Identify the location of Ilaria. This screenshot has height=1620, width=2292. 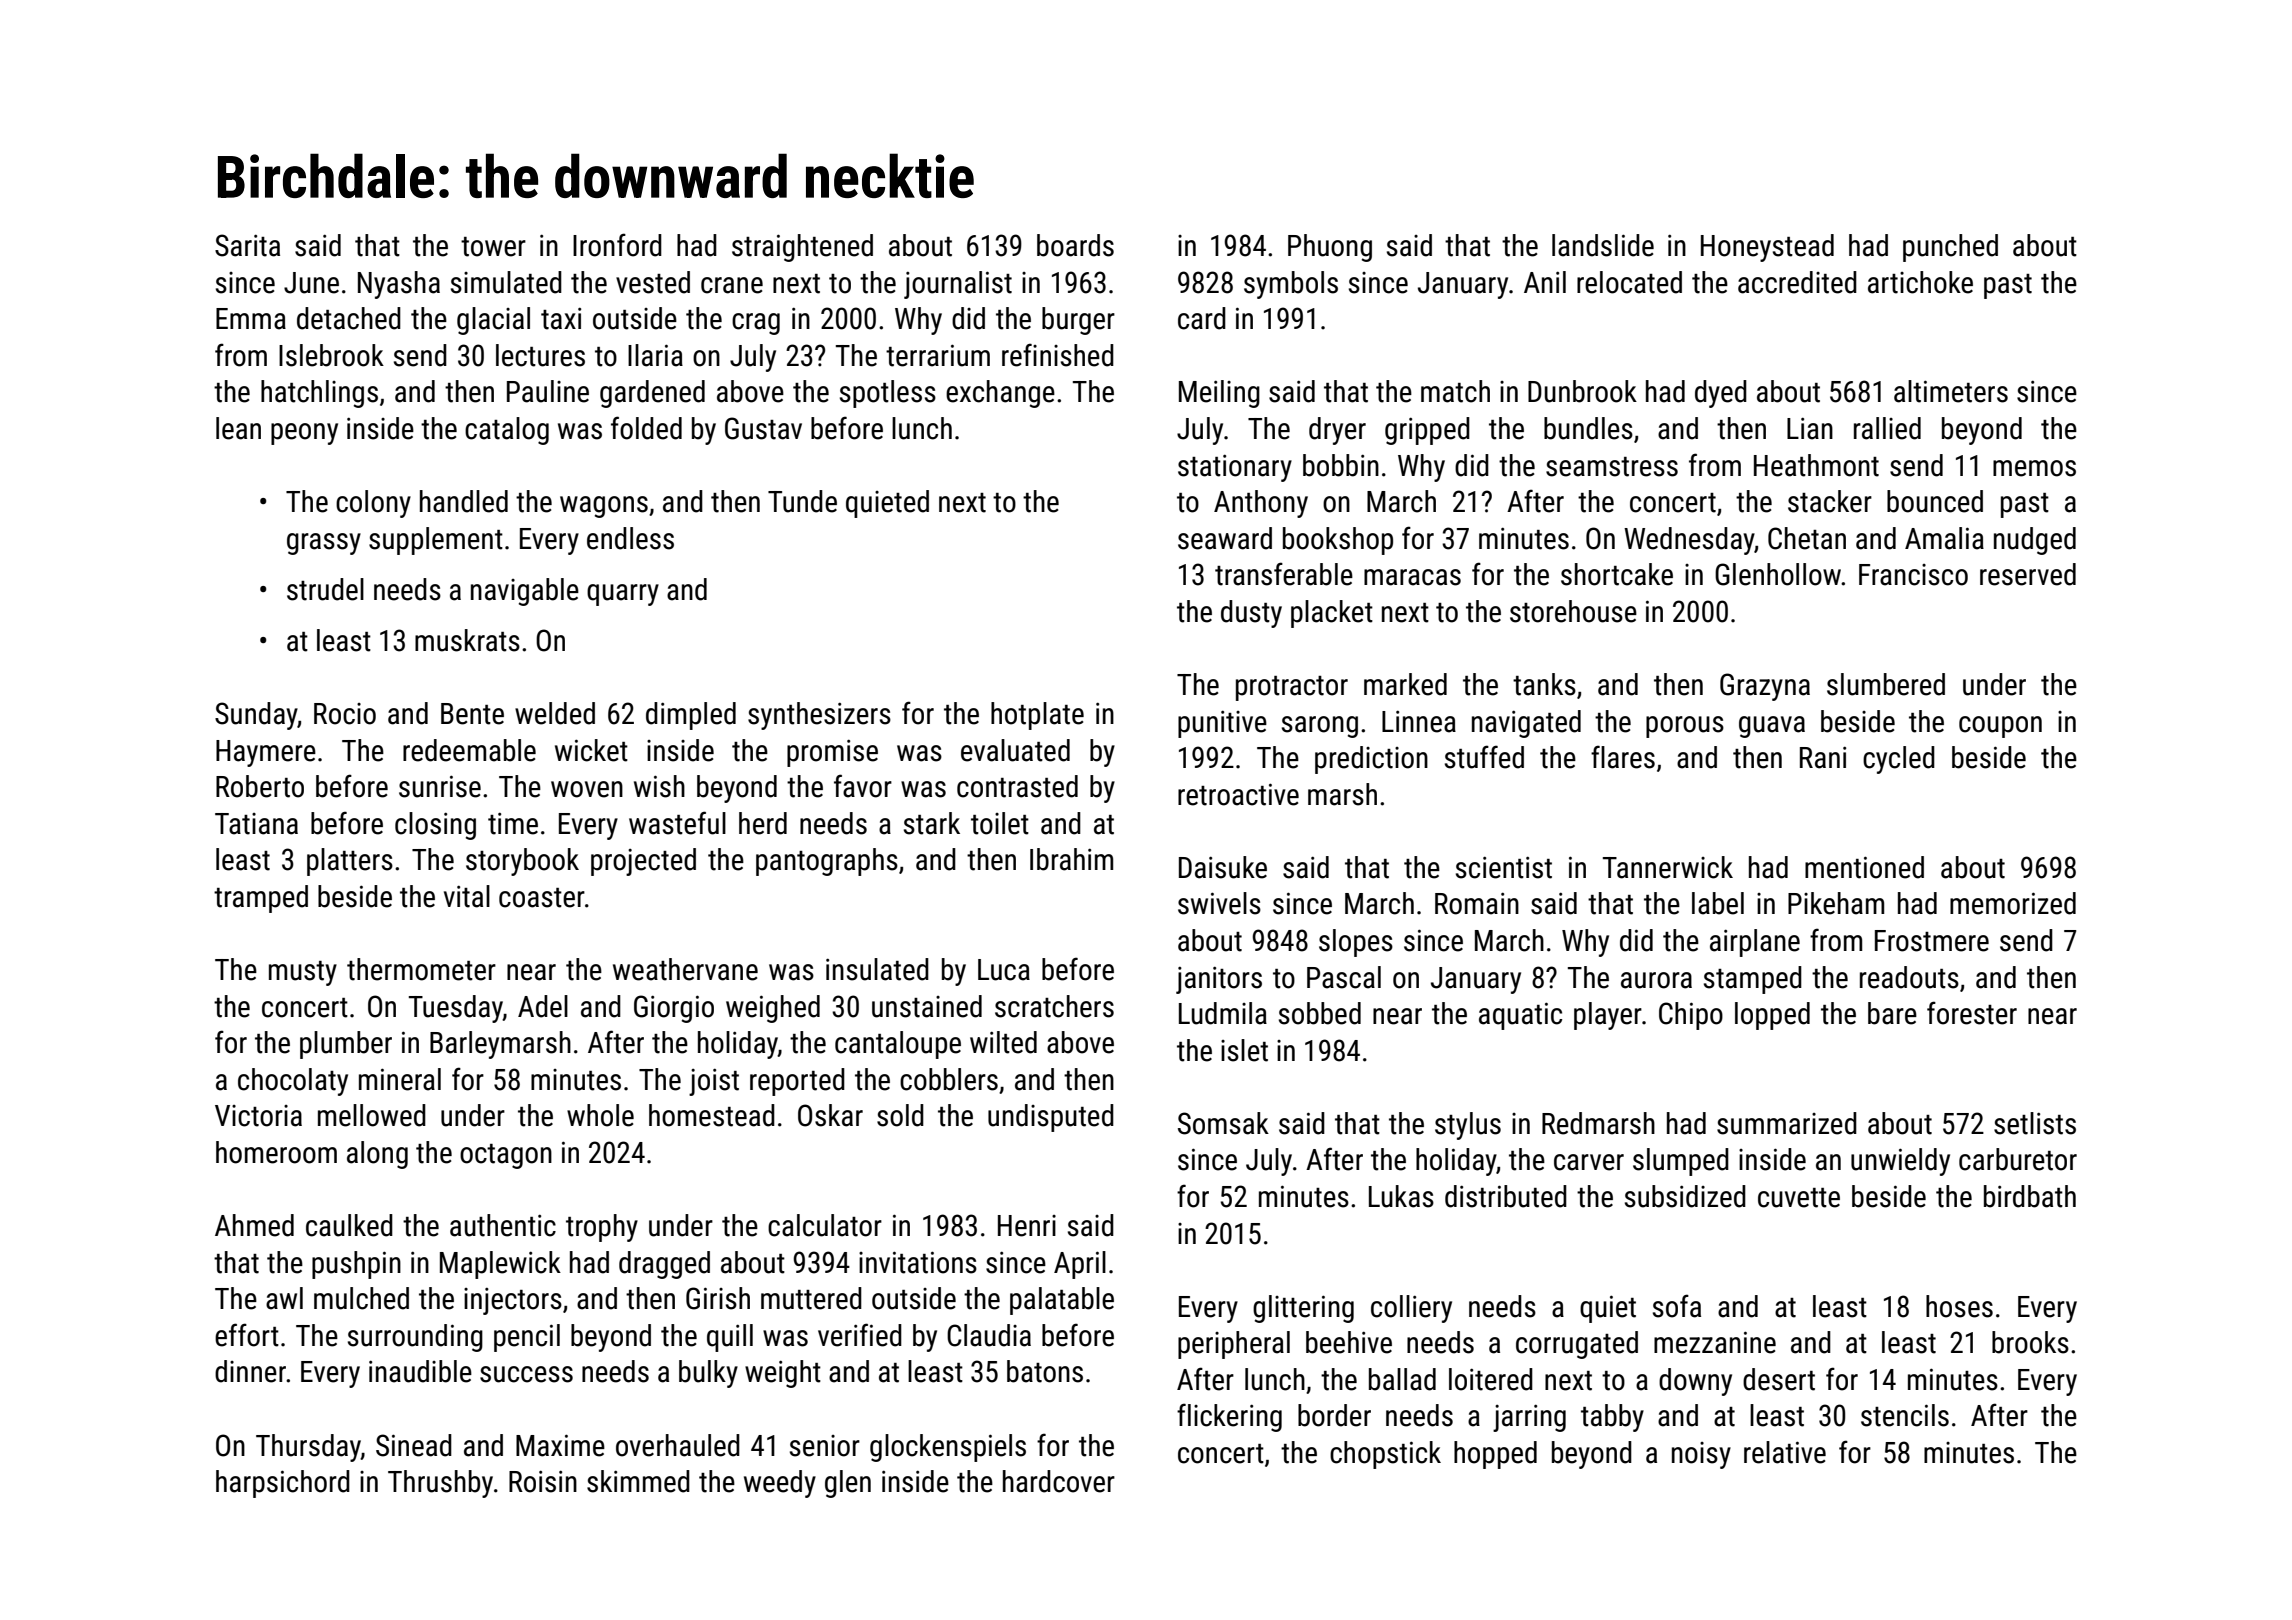
(655, 355).
